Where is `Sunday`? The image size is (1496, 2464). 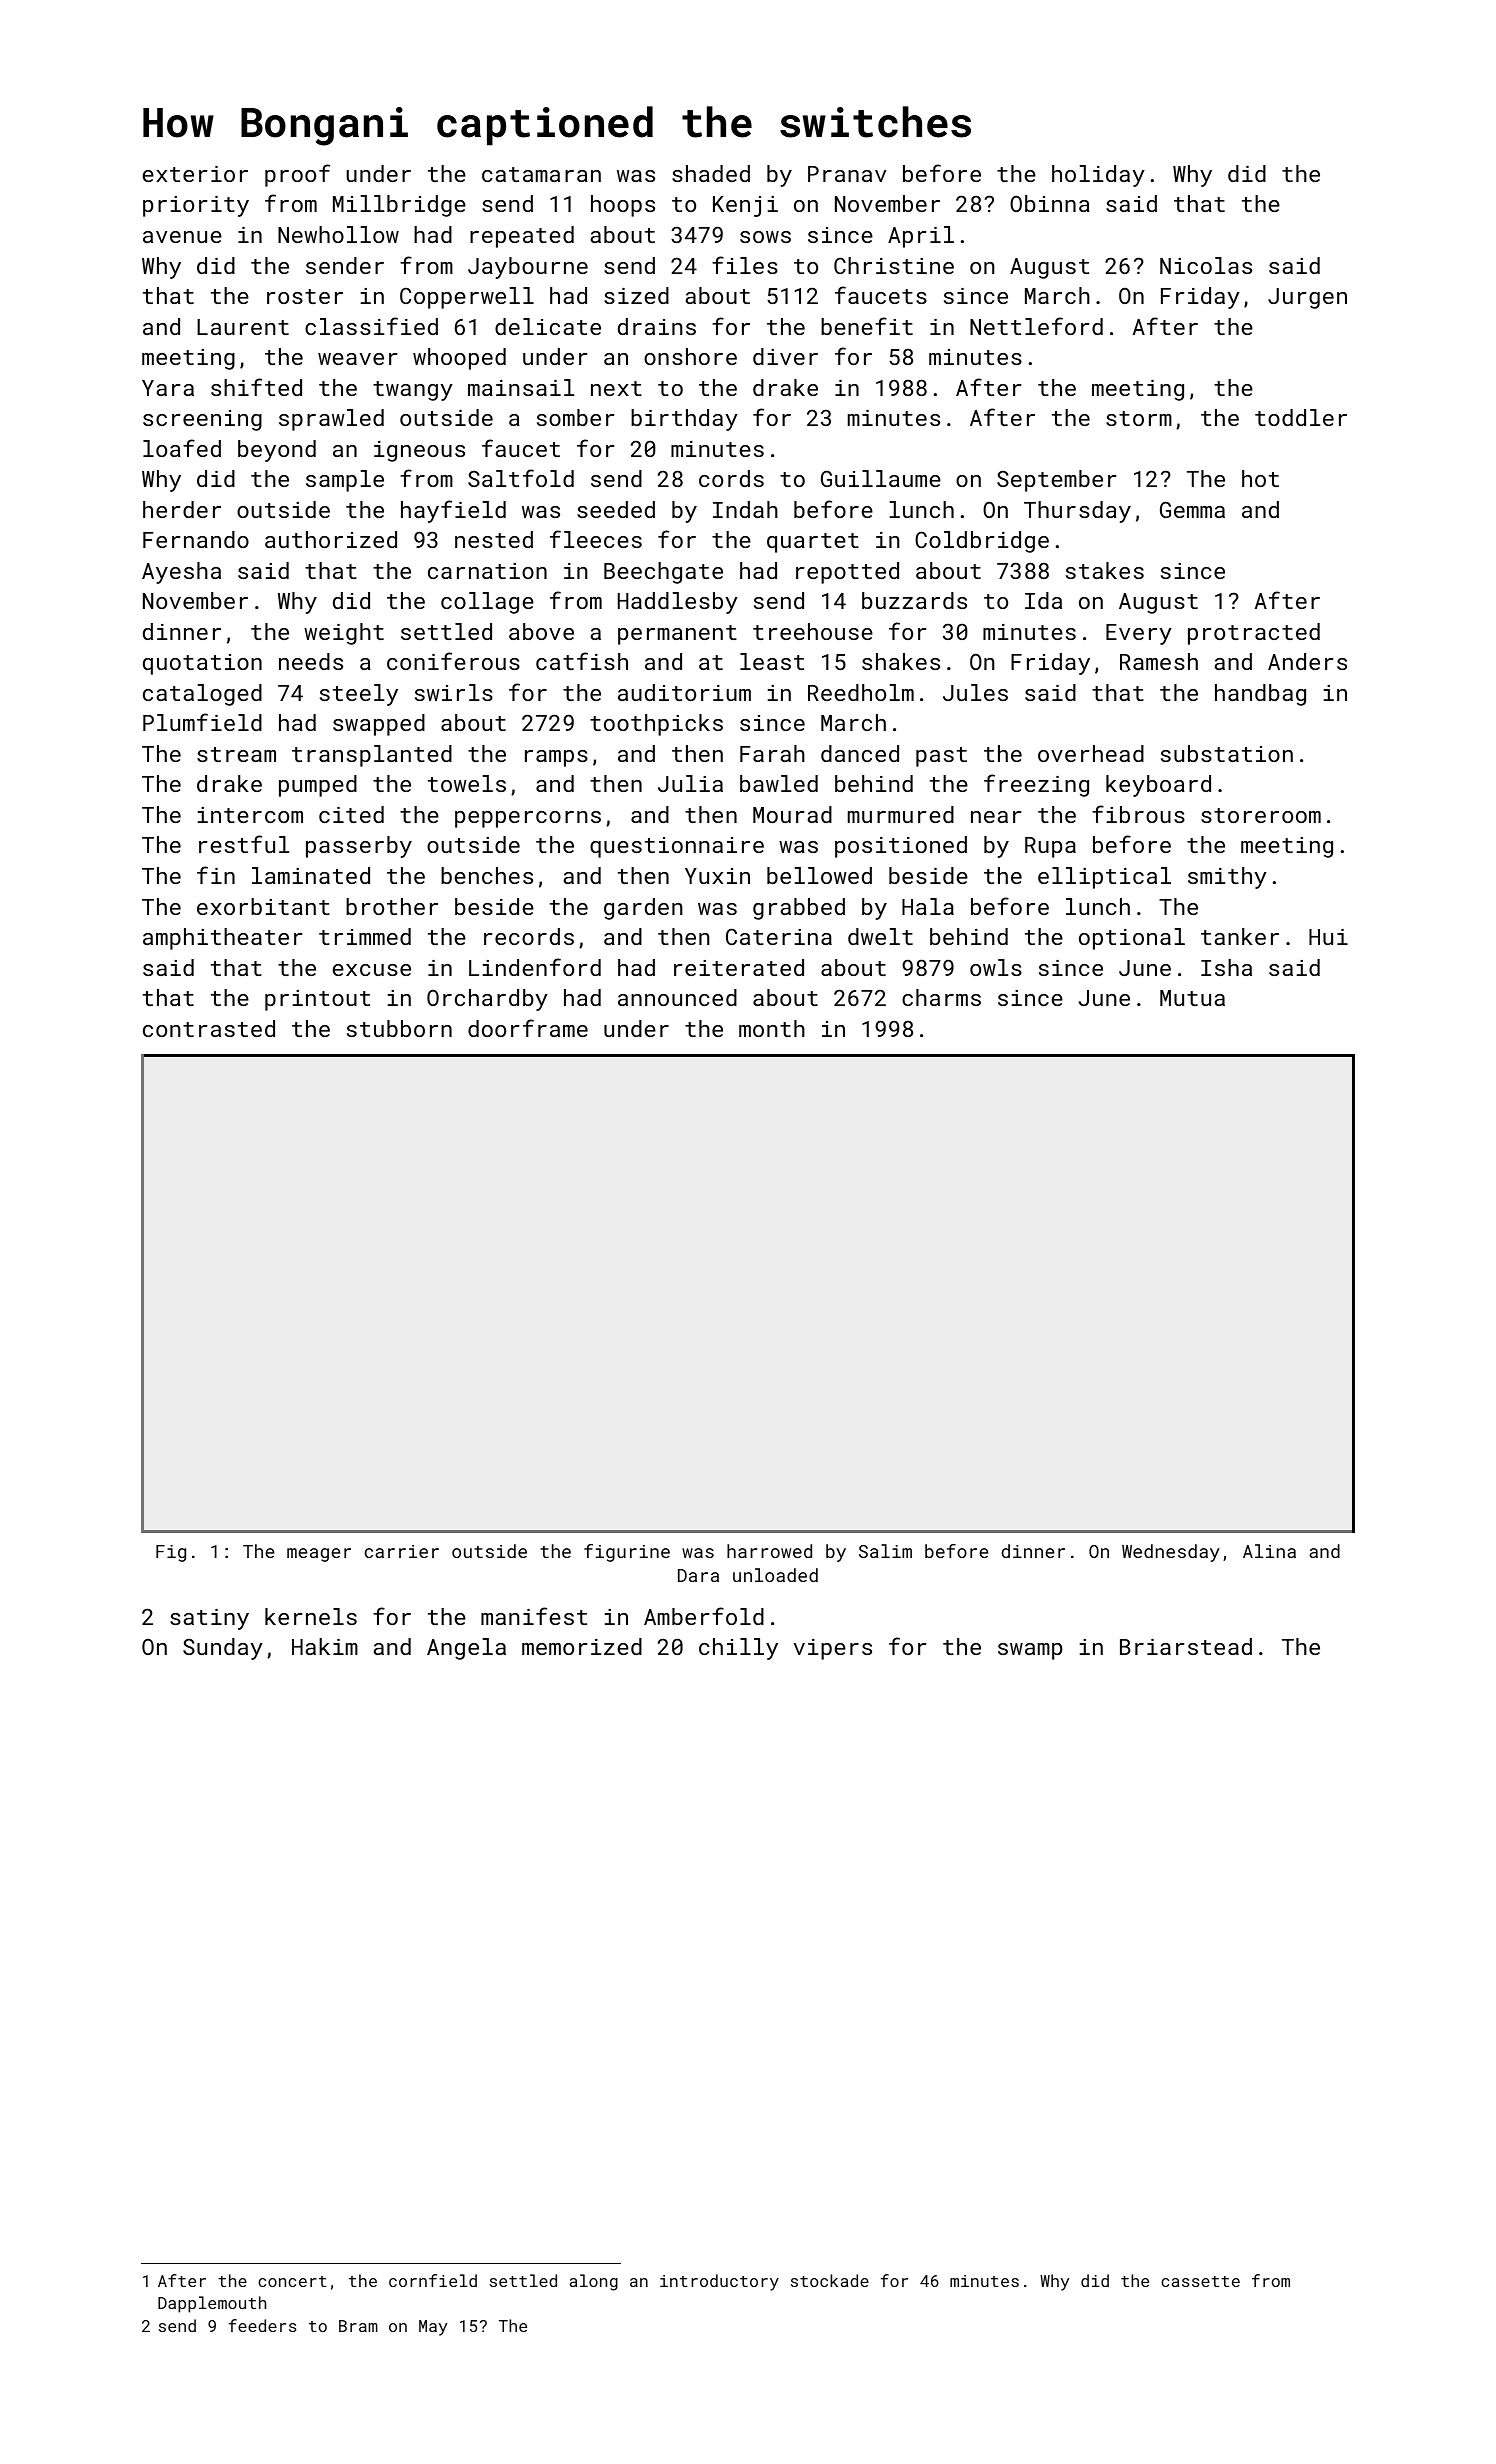
Sunday is located at coordinates (223, 1649).
